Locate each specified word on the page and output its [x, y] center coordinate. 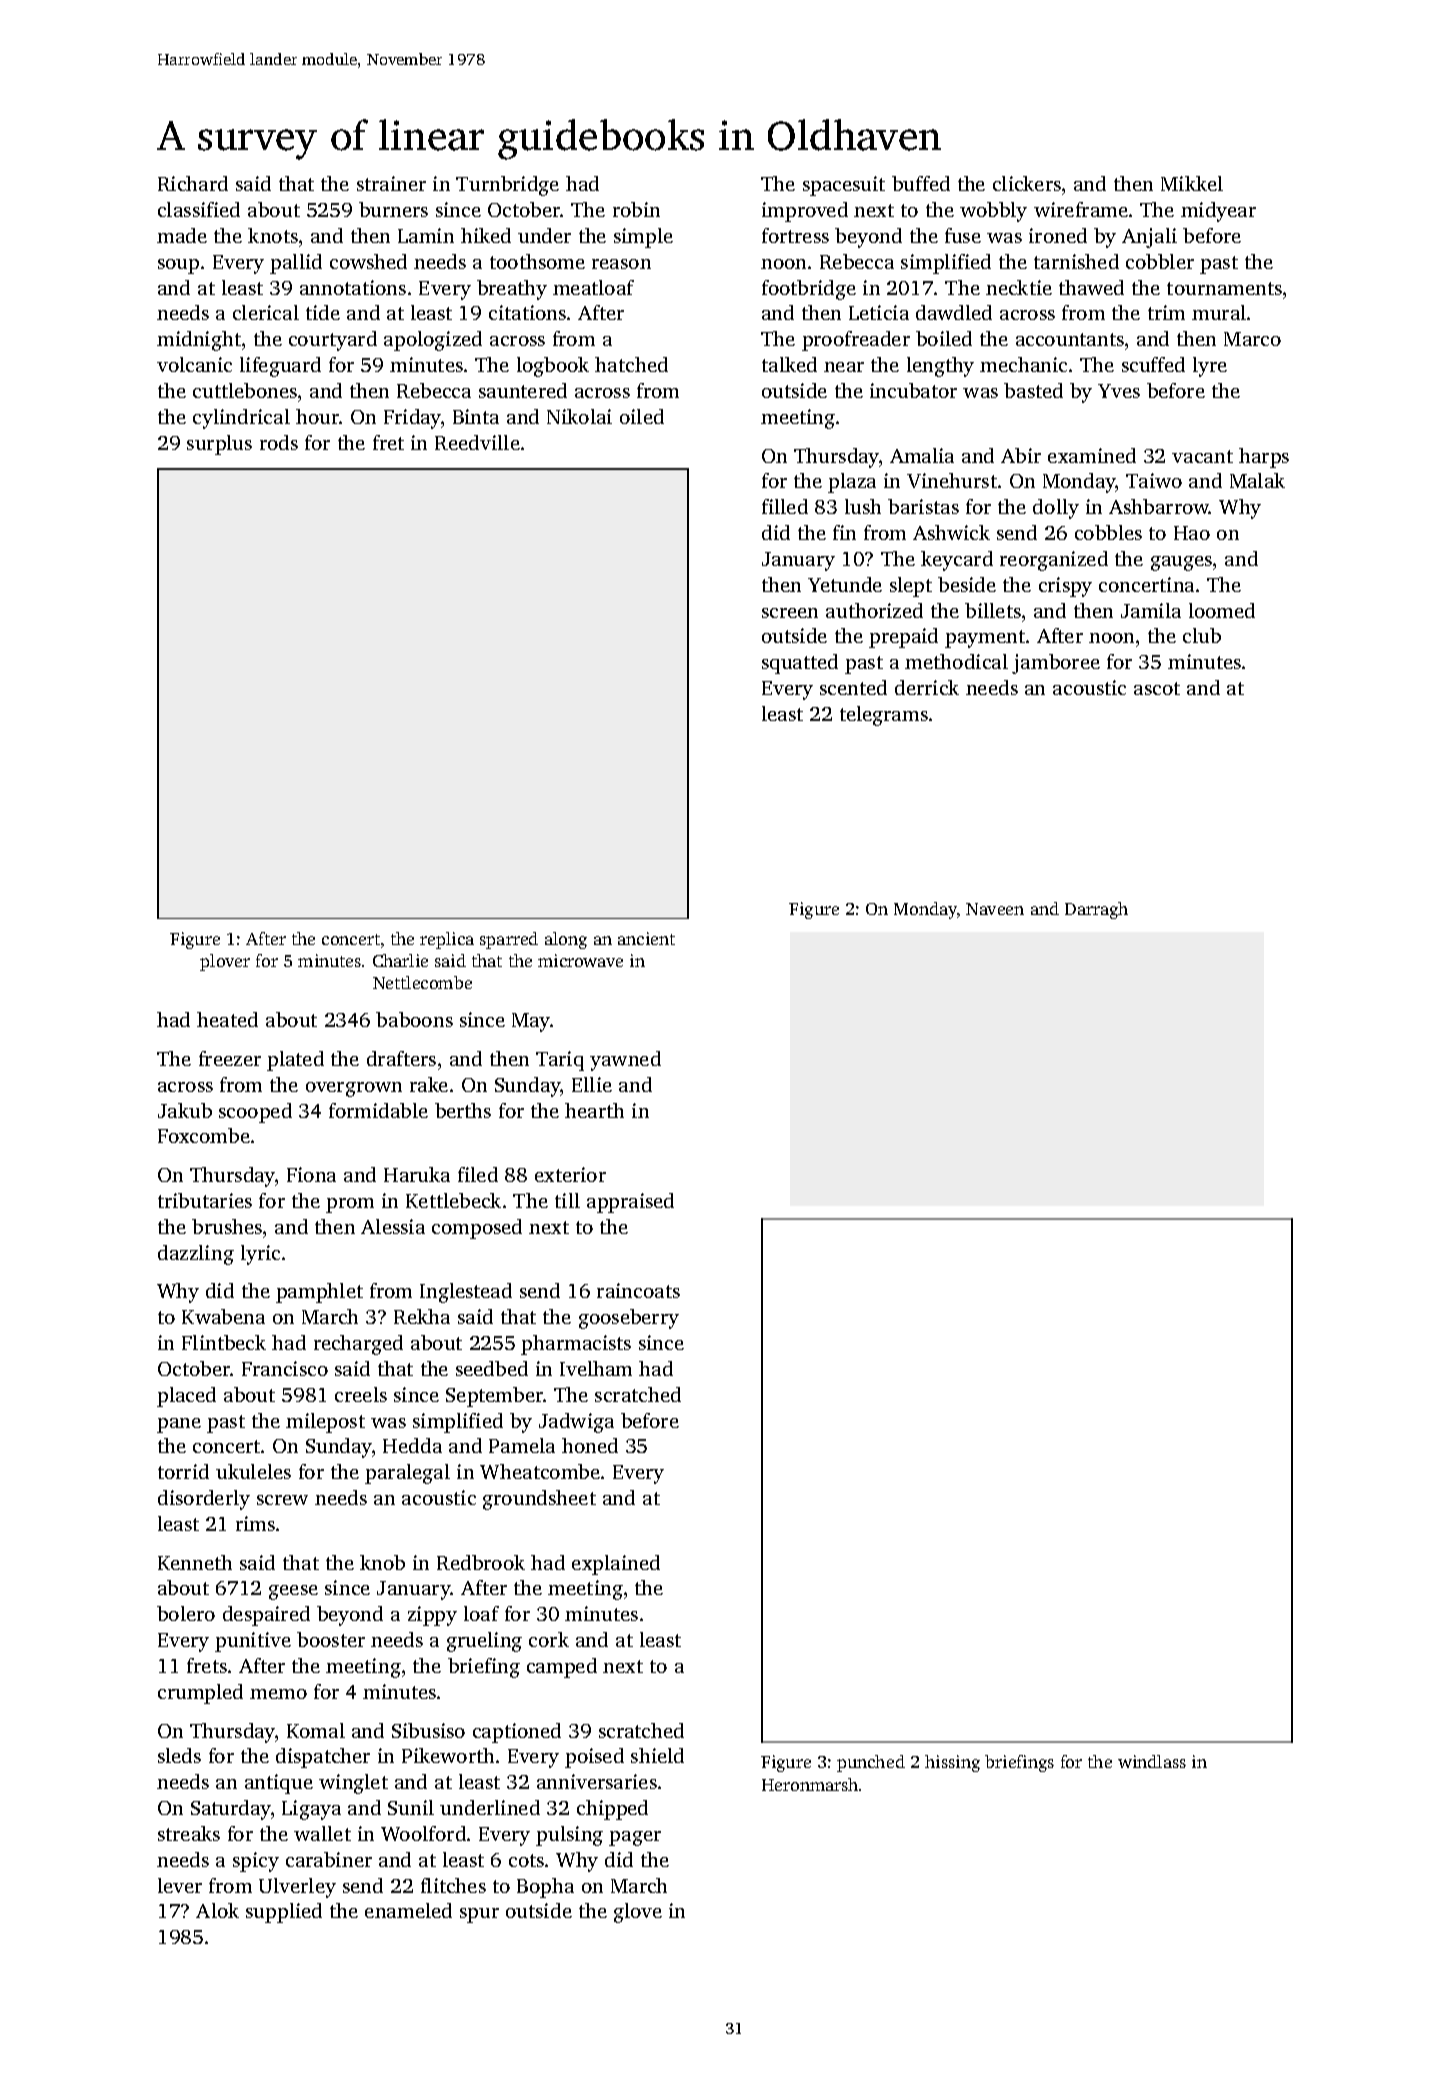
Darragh [1096, 910]
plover [225, 962]
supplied [284, 1913]
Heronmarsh [810, 1784]
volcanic [194, 364]
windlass [1152, 1761]
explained [616, 1565]
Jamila [1151, 610]
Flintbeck [224, 1342]
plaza [852, 483]
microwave [580, 960]
